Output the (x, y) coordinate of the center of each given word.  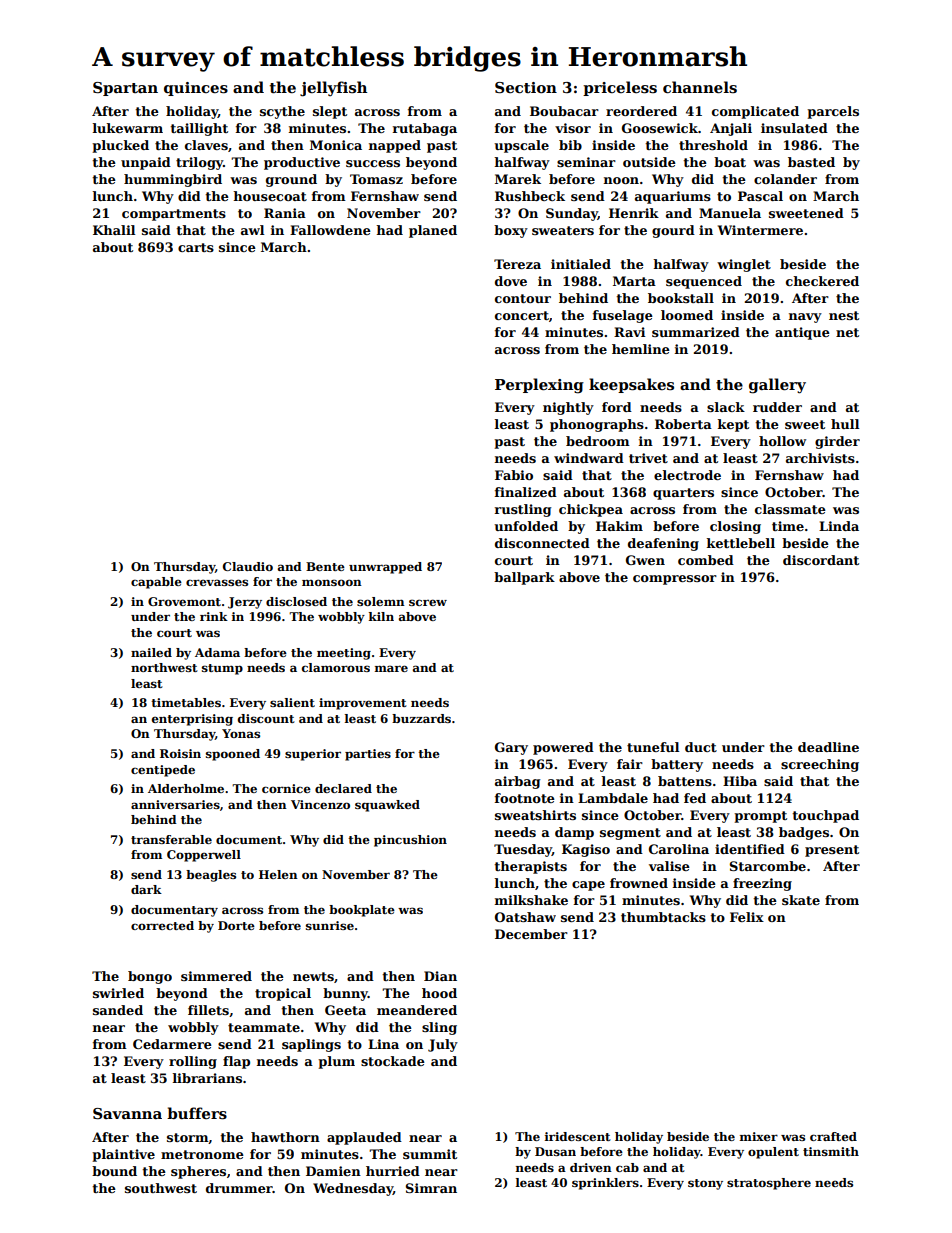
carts (196, 247)
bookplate (362, 911)
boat (730, 162)
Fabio (514, 475)
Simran (431, 1188)
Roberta (683, 424)
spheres (198, 1172)
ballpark (524, 578)
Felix (747, 917)
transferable (171, 839)
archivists (820, 458)
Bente (325, 566)
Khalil (114, 230)
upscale (521, 146)
